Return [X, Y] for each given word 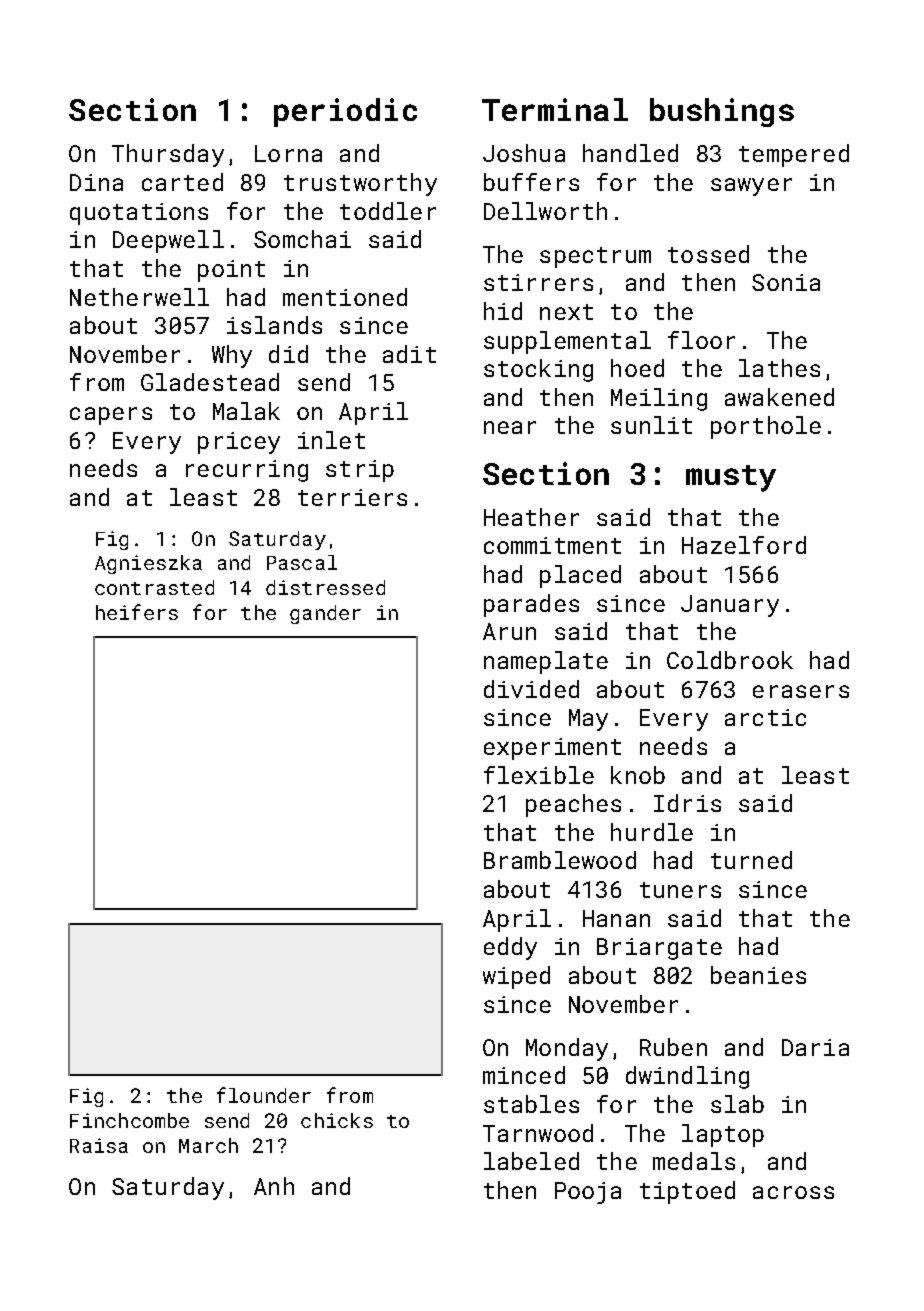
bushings [722, 112]
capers [111, 416]
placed [580, 576]
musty [731, 478]
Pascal [302, 562]
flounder [264, 1095]
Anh [274, 1186]
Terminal [555, 109]
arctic [765, 717]
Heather [531, 517]
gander [325, 614]
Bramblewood [560, 860]
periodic [345, 112]
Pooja [588, 1193]
